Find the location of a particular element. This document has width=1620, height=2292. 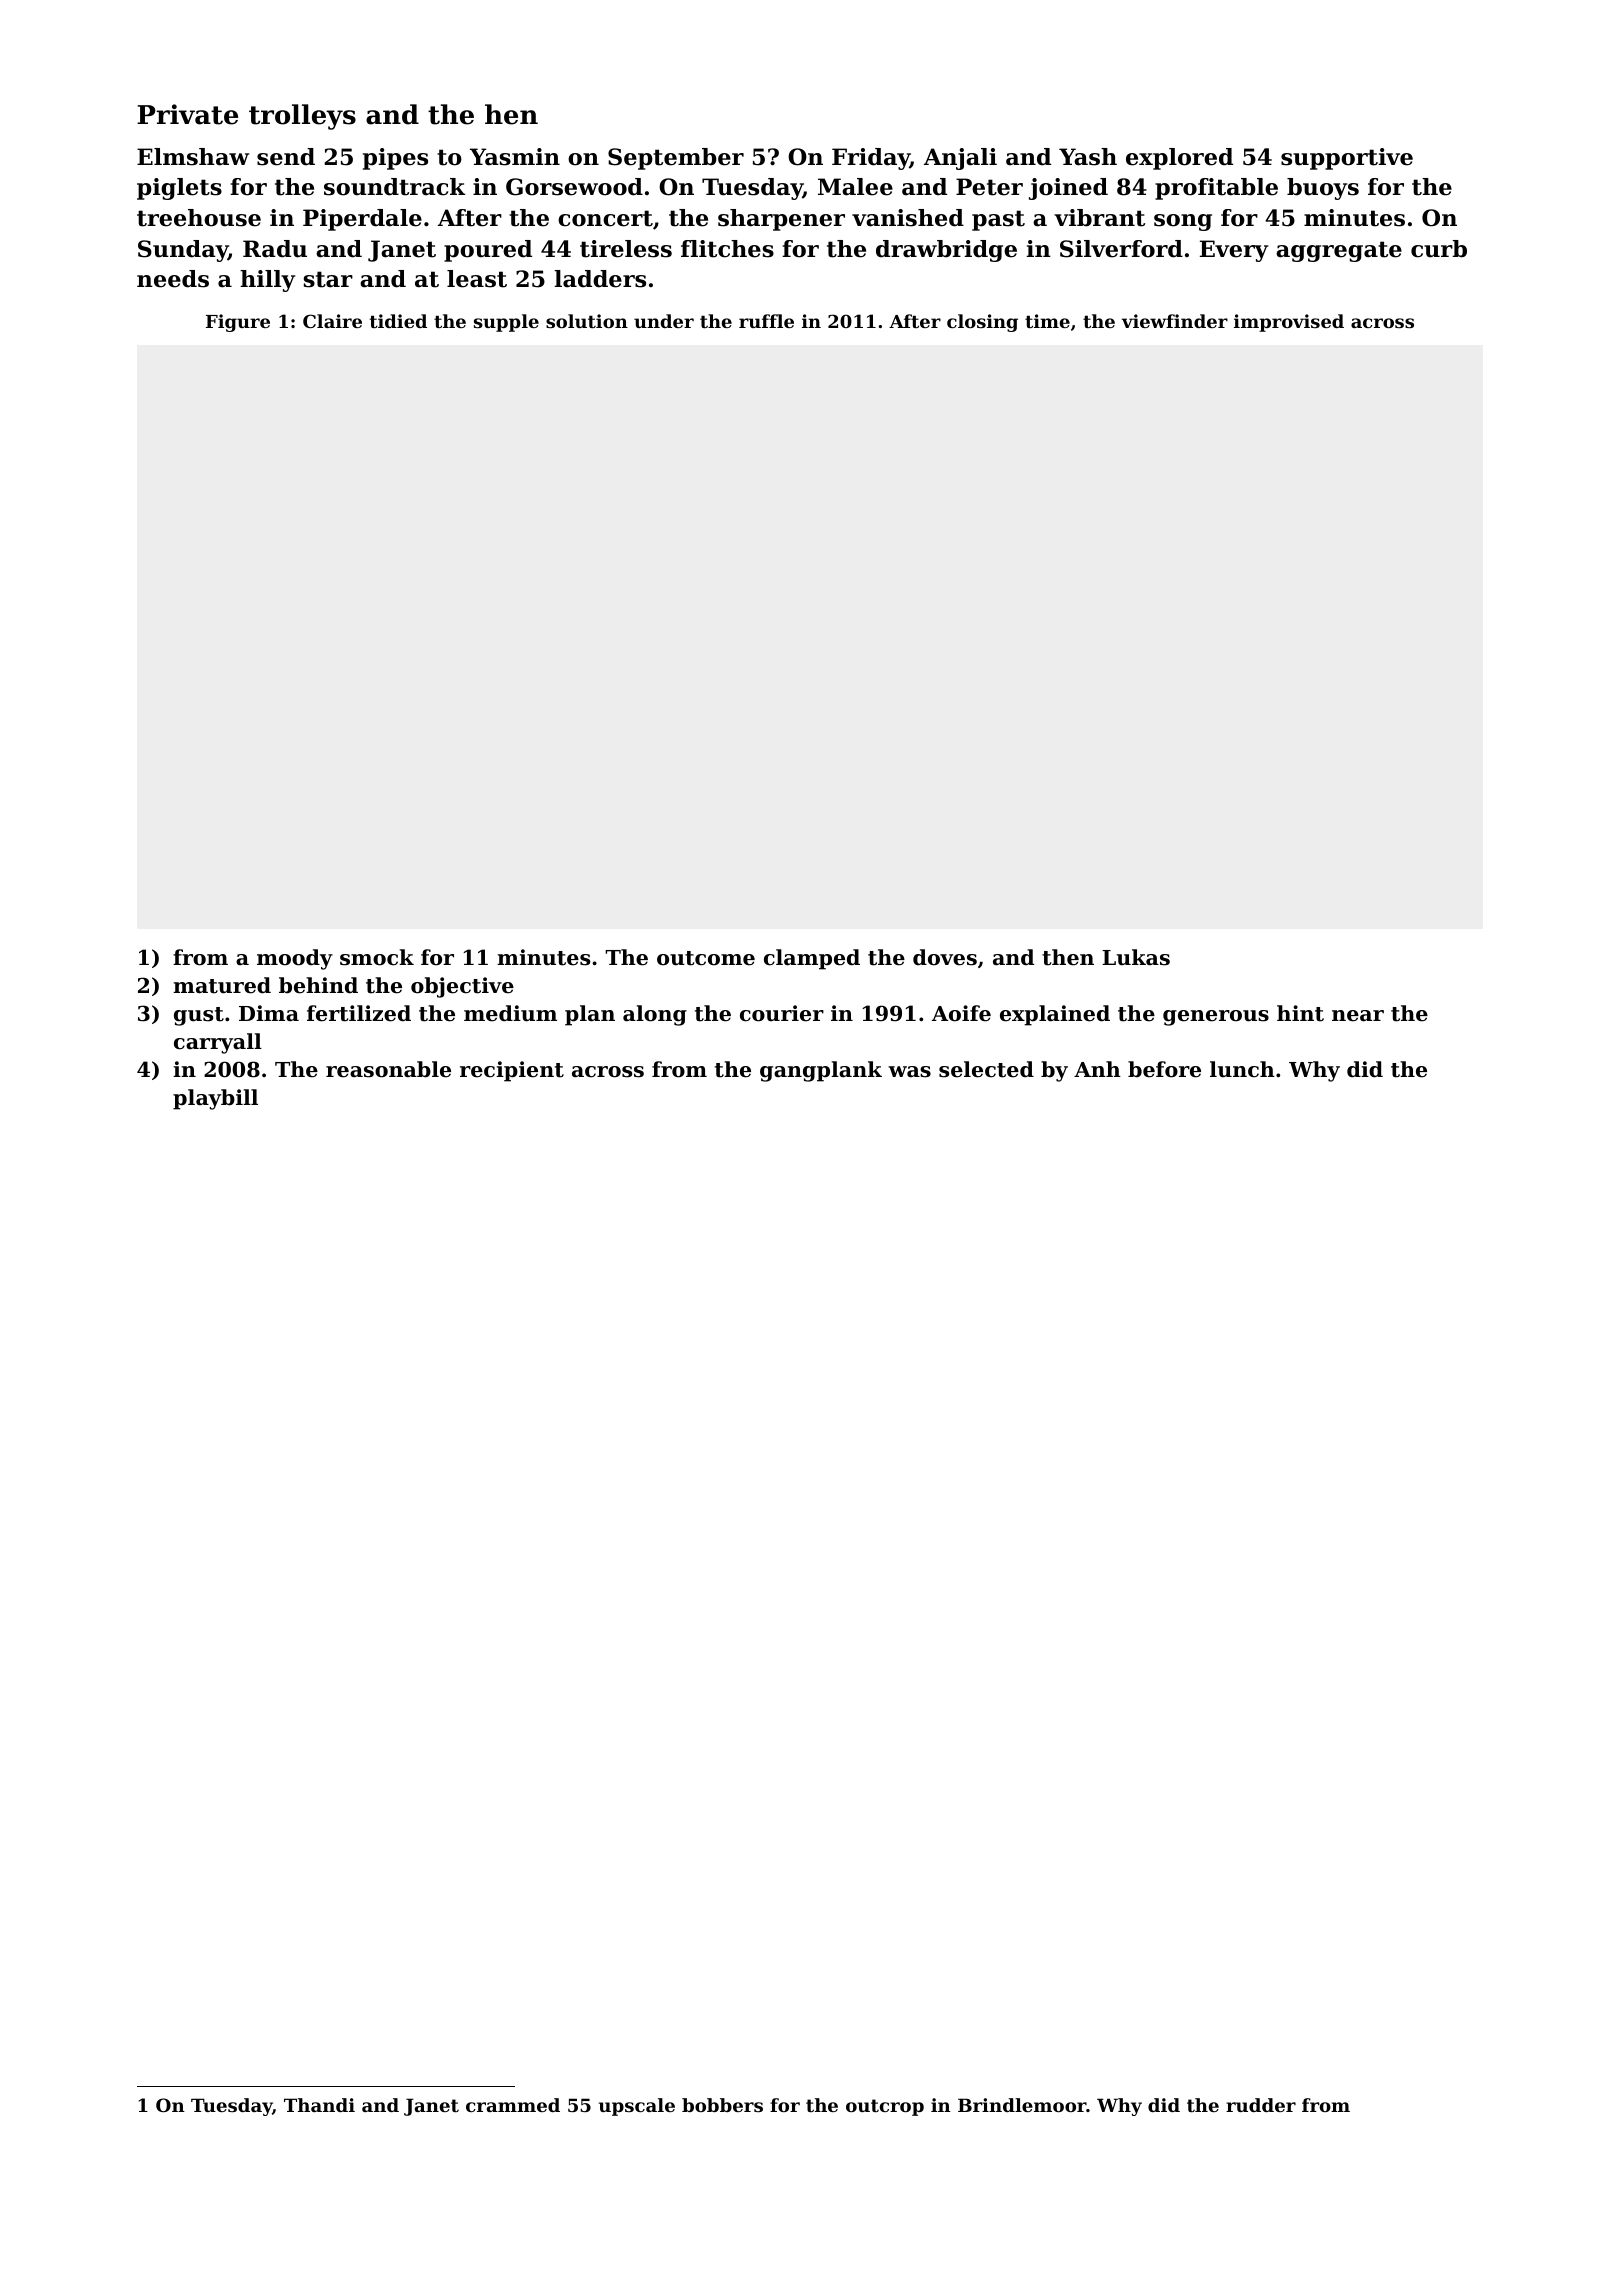

upscale is located at coordinates (637, 2107).
